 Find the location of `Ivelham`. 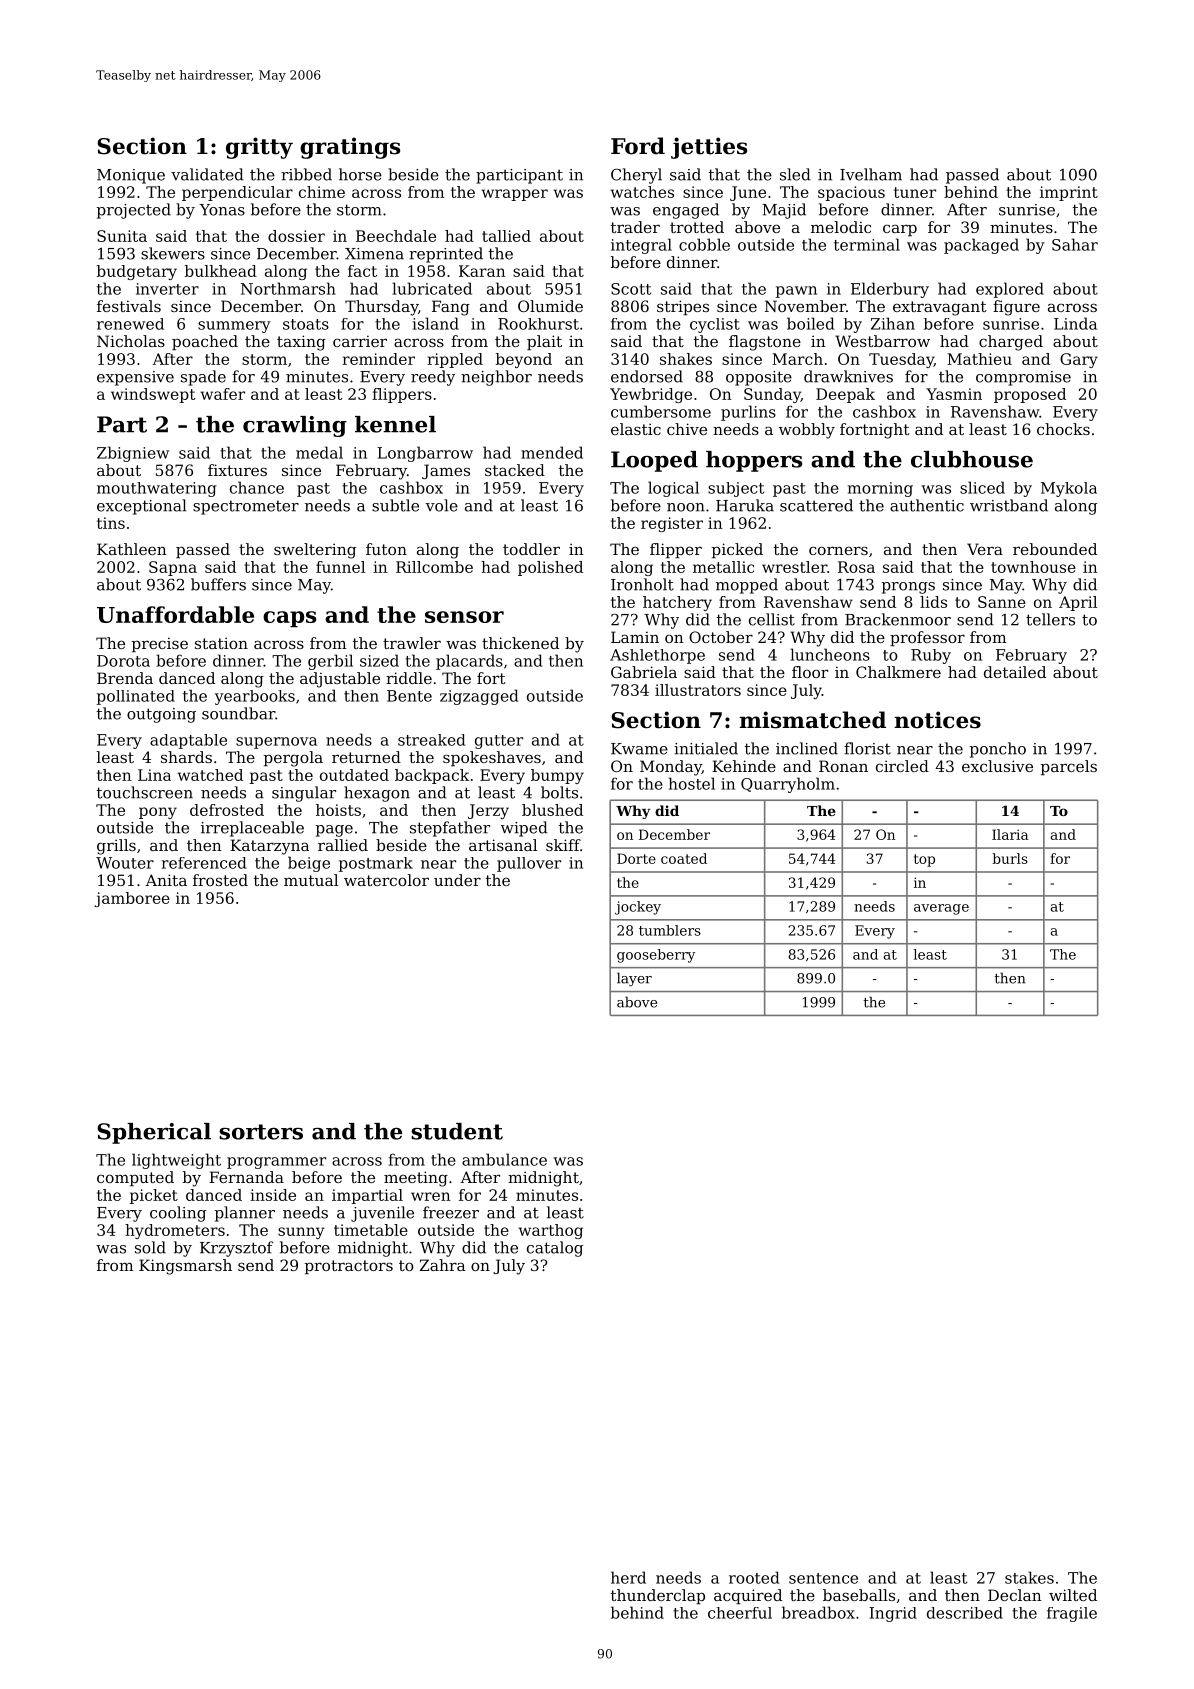

Ivelham is located at coordinates (871, 174).
